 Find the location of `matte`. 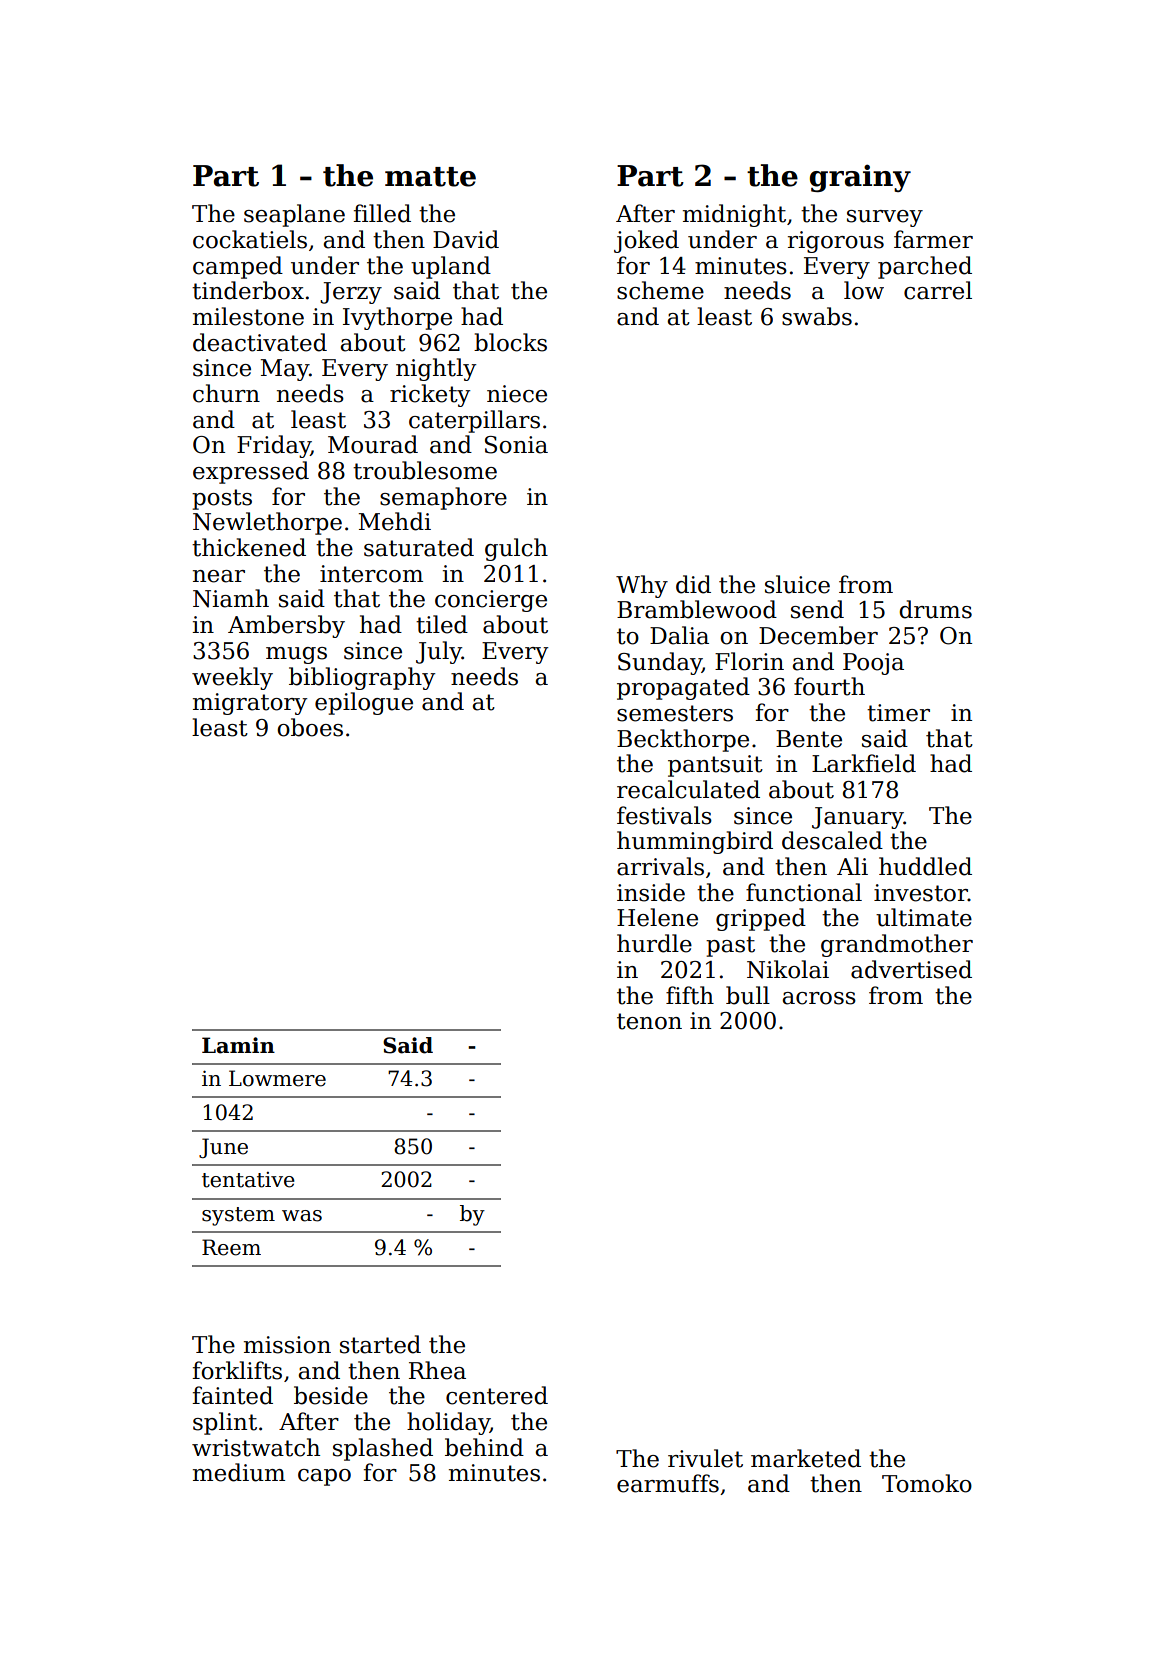

matte is located at coordinates (430, 177).
